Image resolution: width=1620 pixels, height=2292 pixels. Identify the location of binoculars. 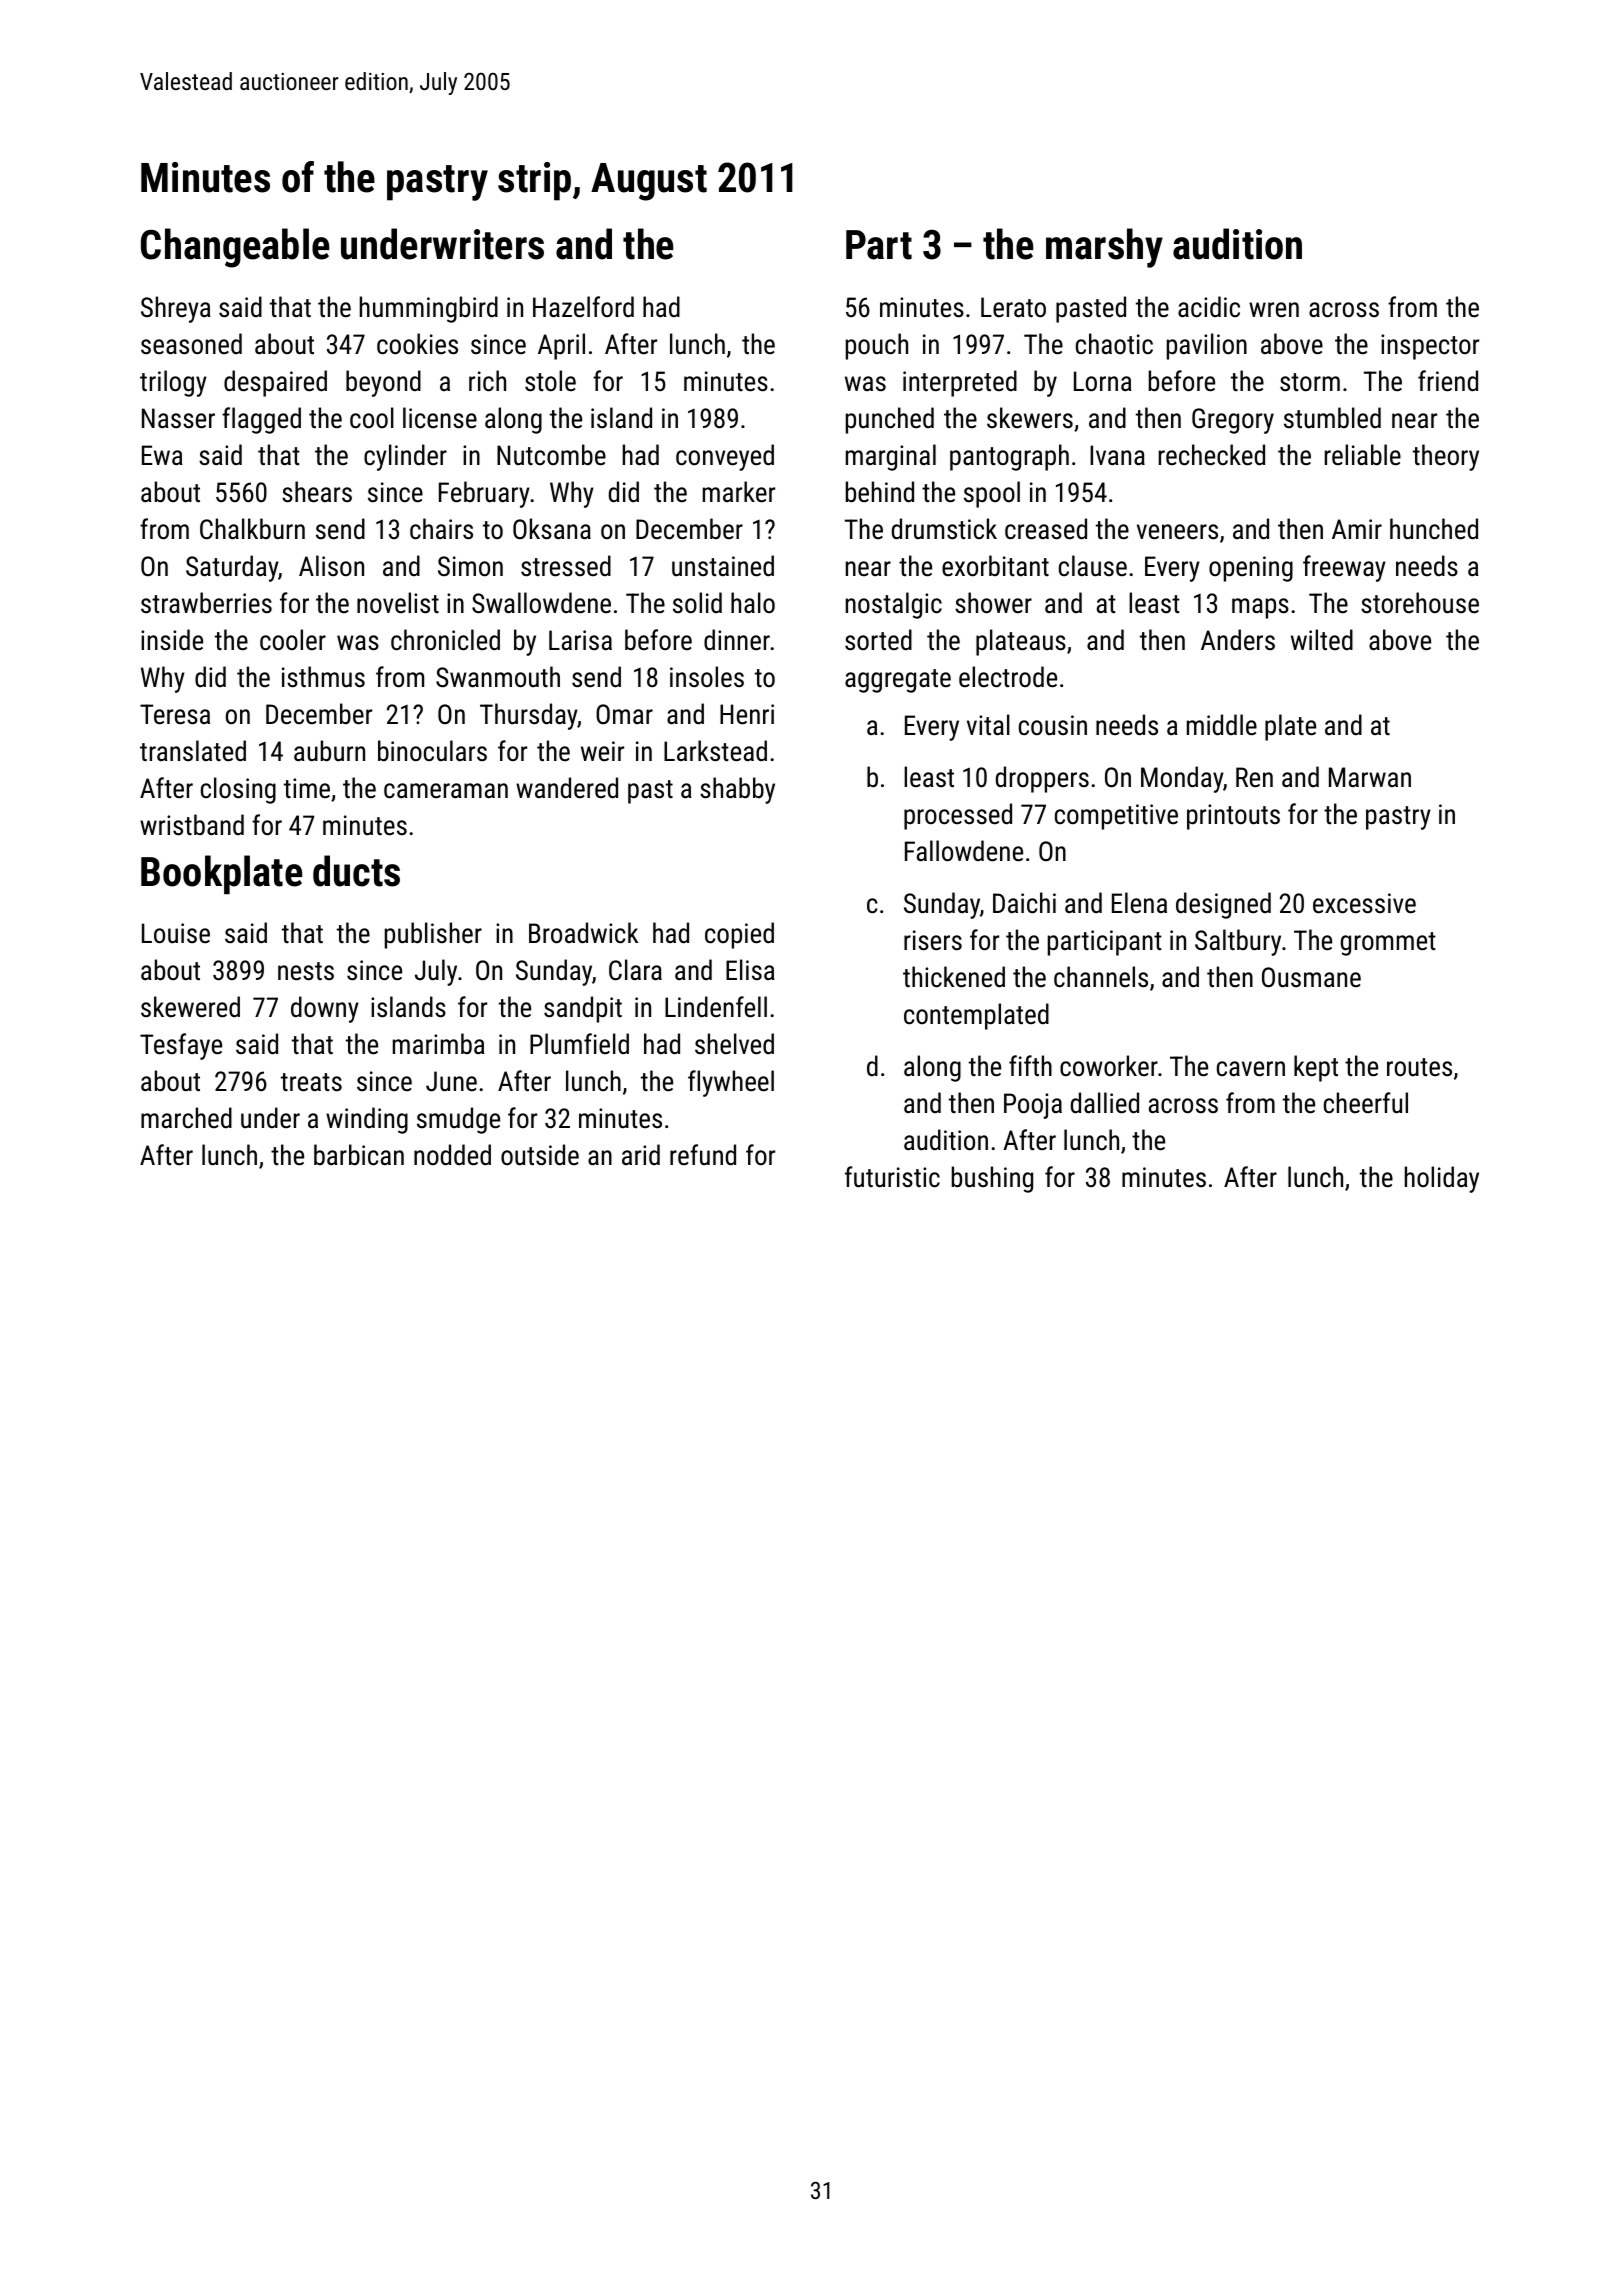
(432, 751).
